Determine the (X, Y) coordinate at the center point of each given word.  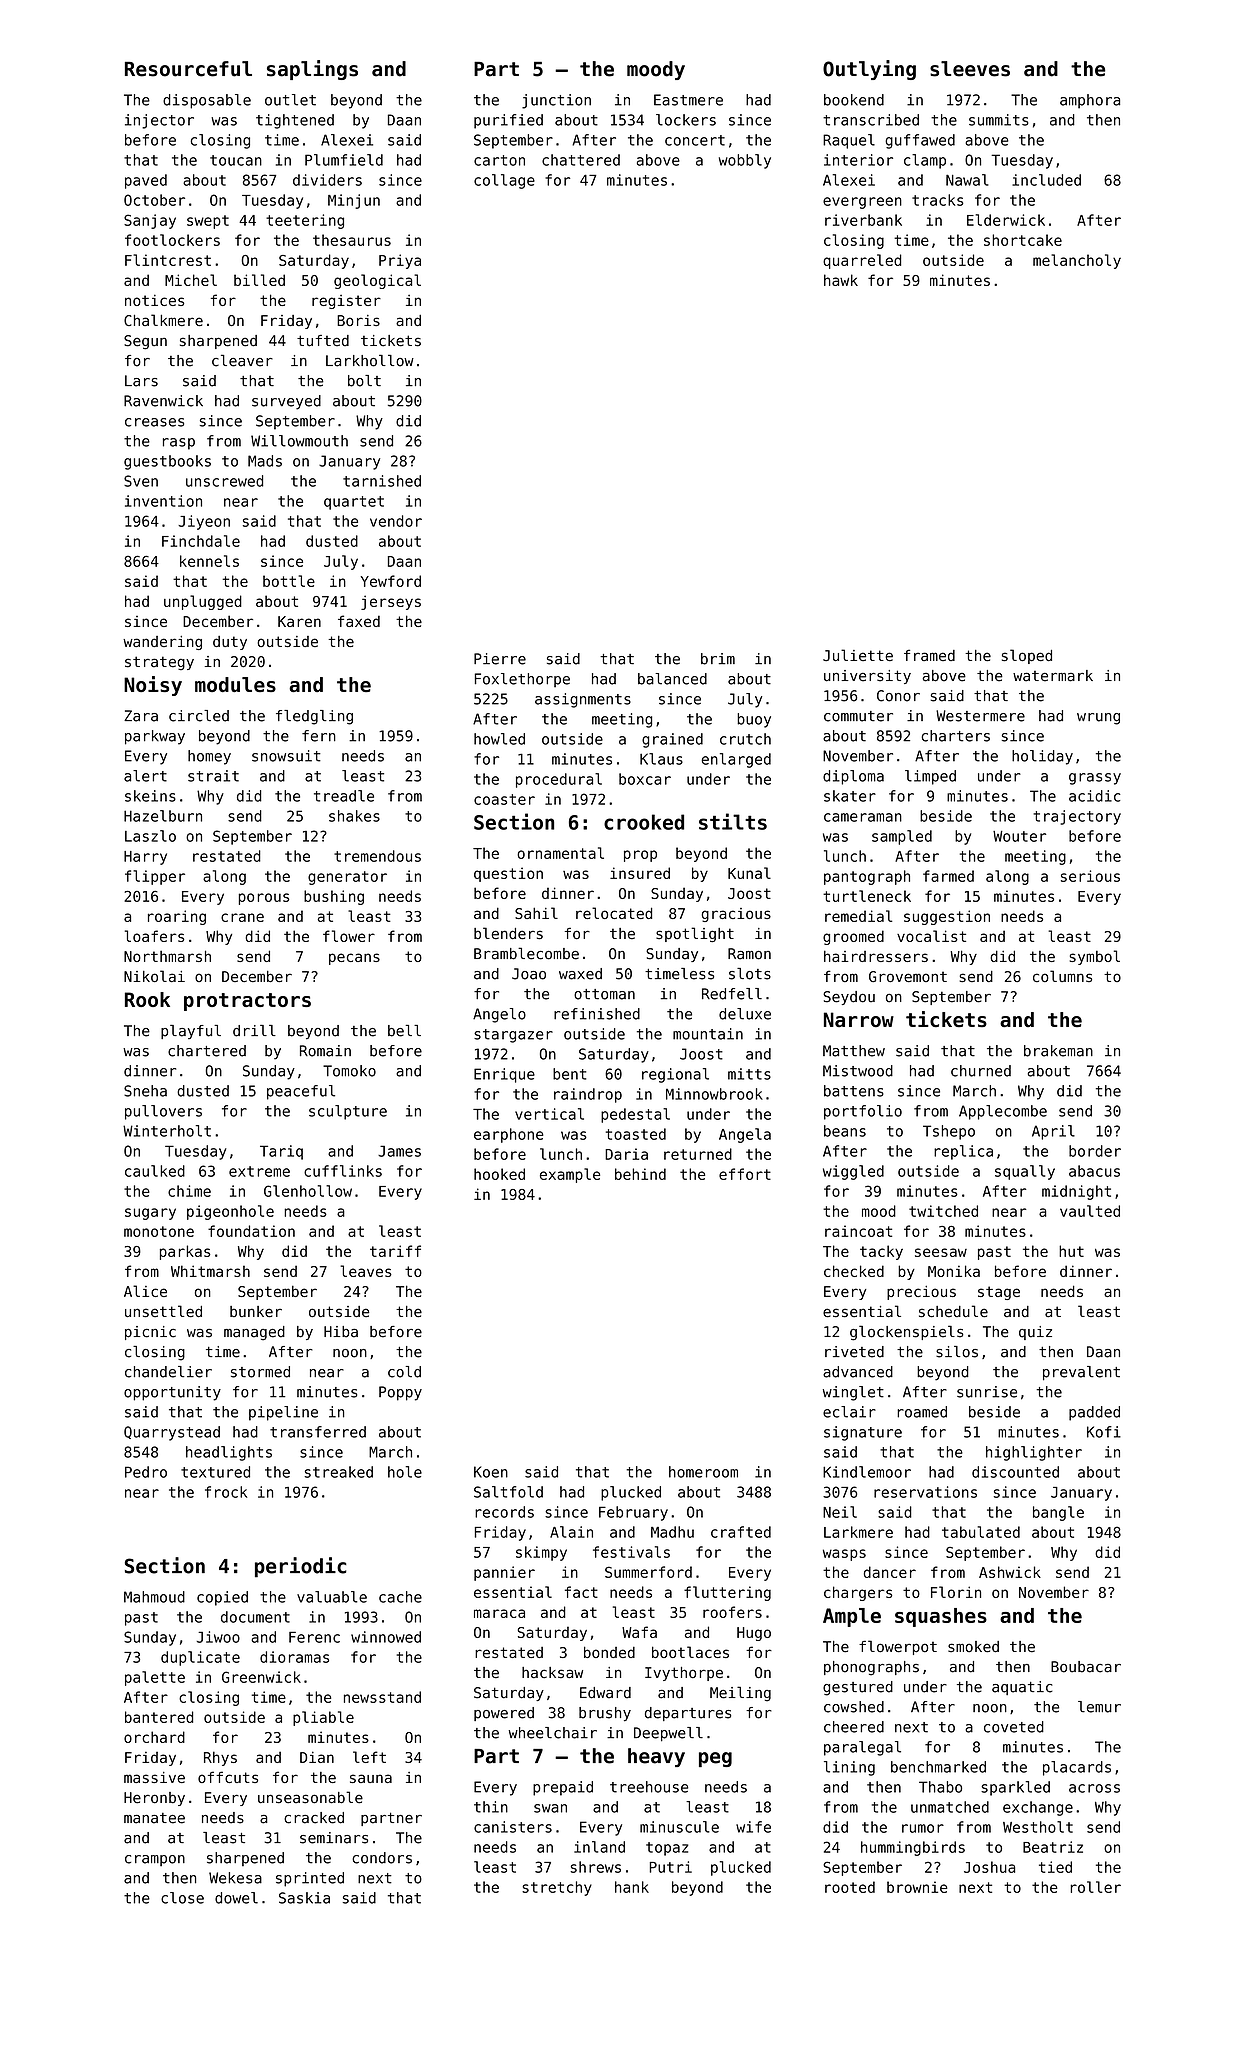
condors (382, 1858)
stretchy (557, 1888)
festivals (631, 1552)
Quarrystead (172, 1433)
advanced (858, 1372)
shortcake (1023, 240)
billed (259, 280)
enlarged (736, 760)
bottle (289, 581)
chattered (581, 160)
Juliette (858, 655)
